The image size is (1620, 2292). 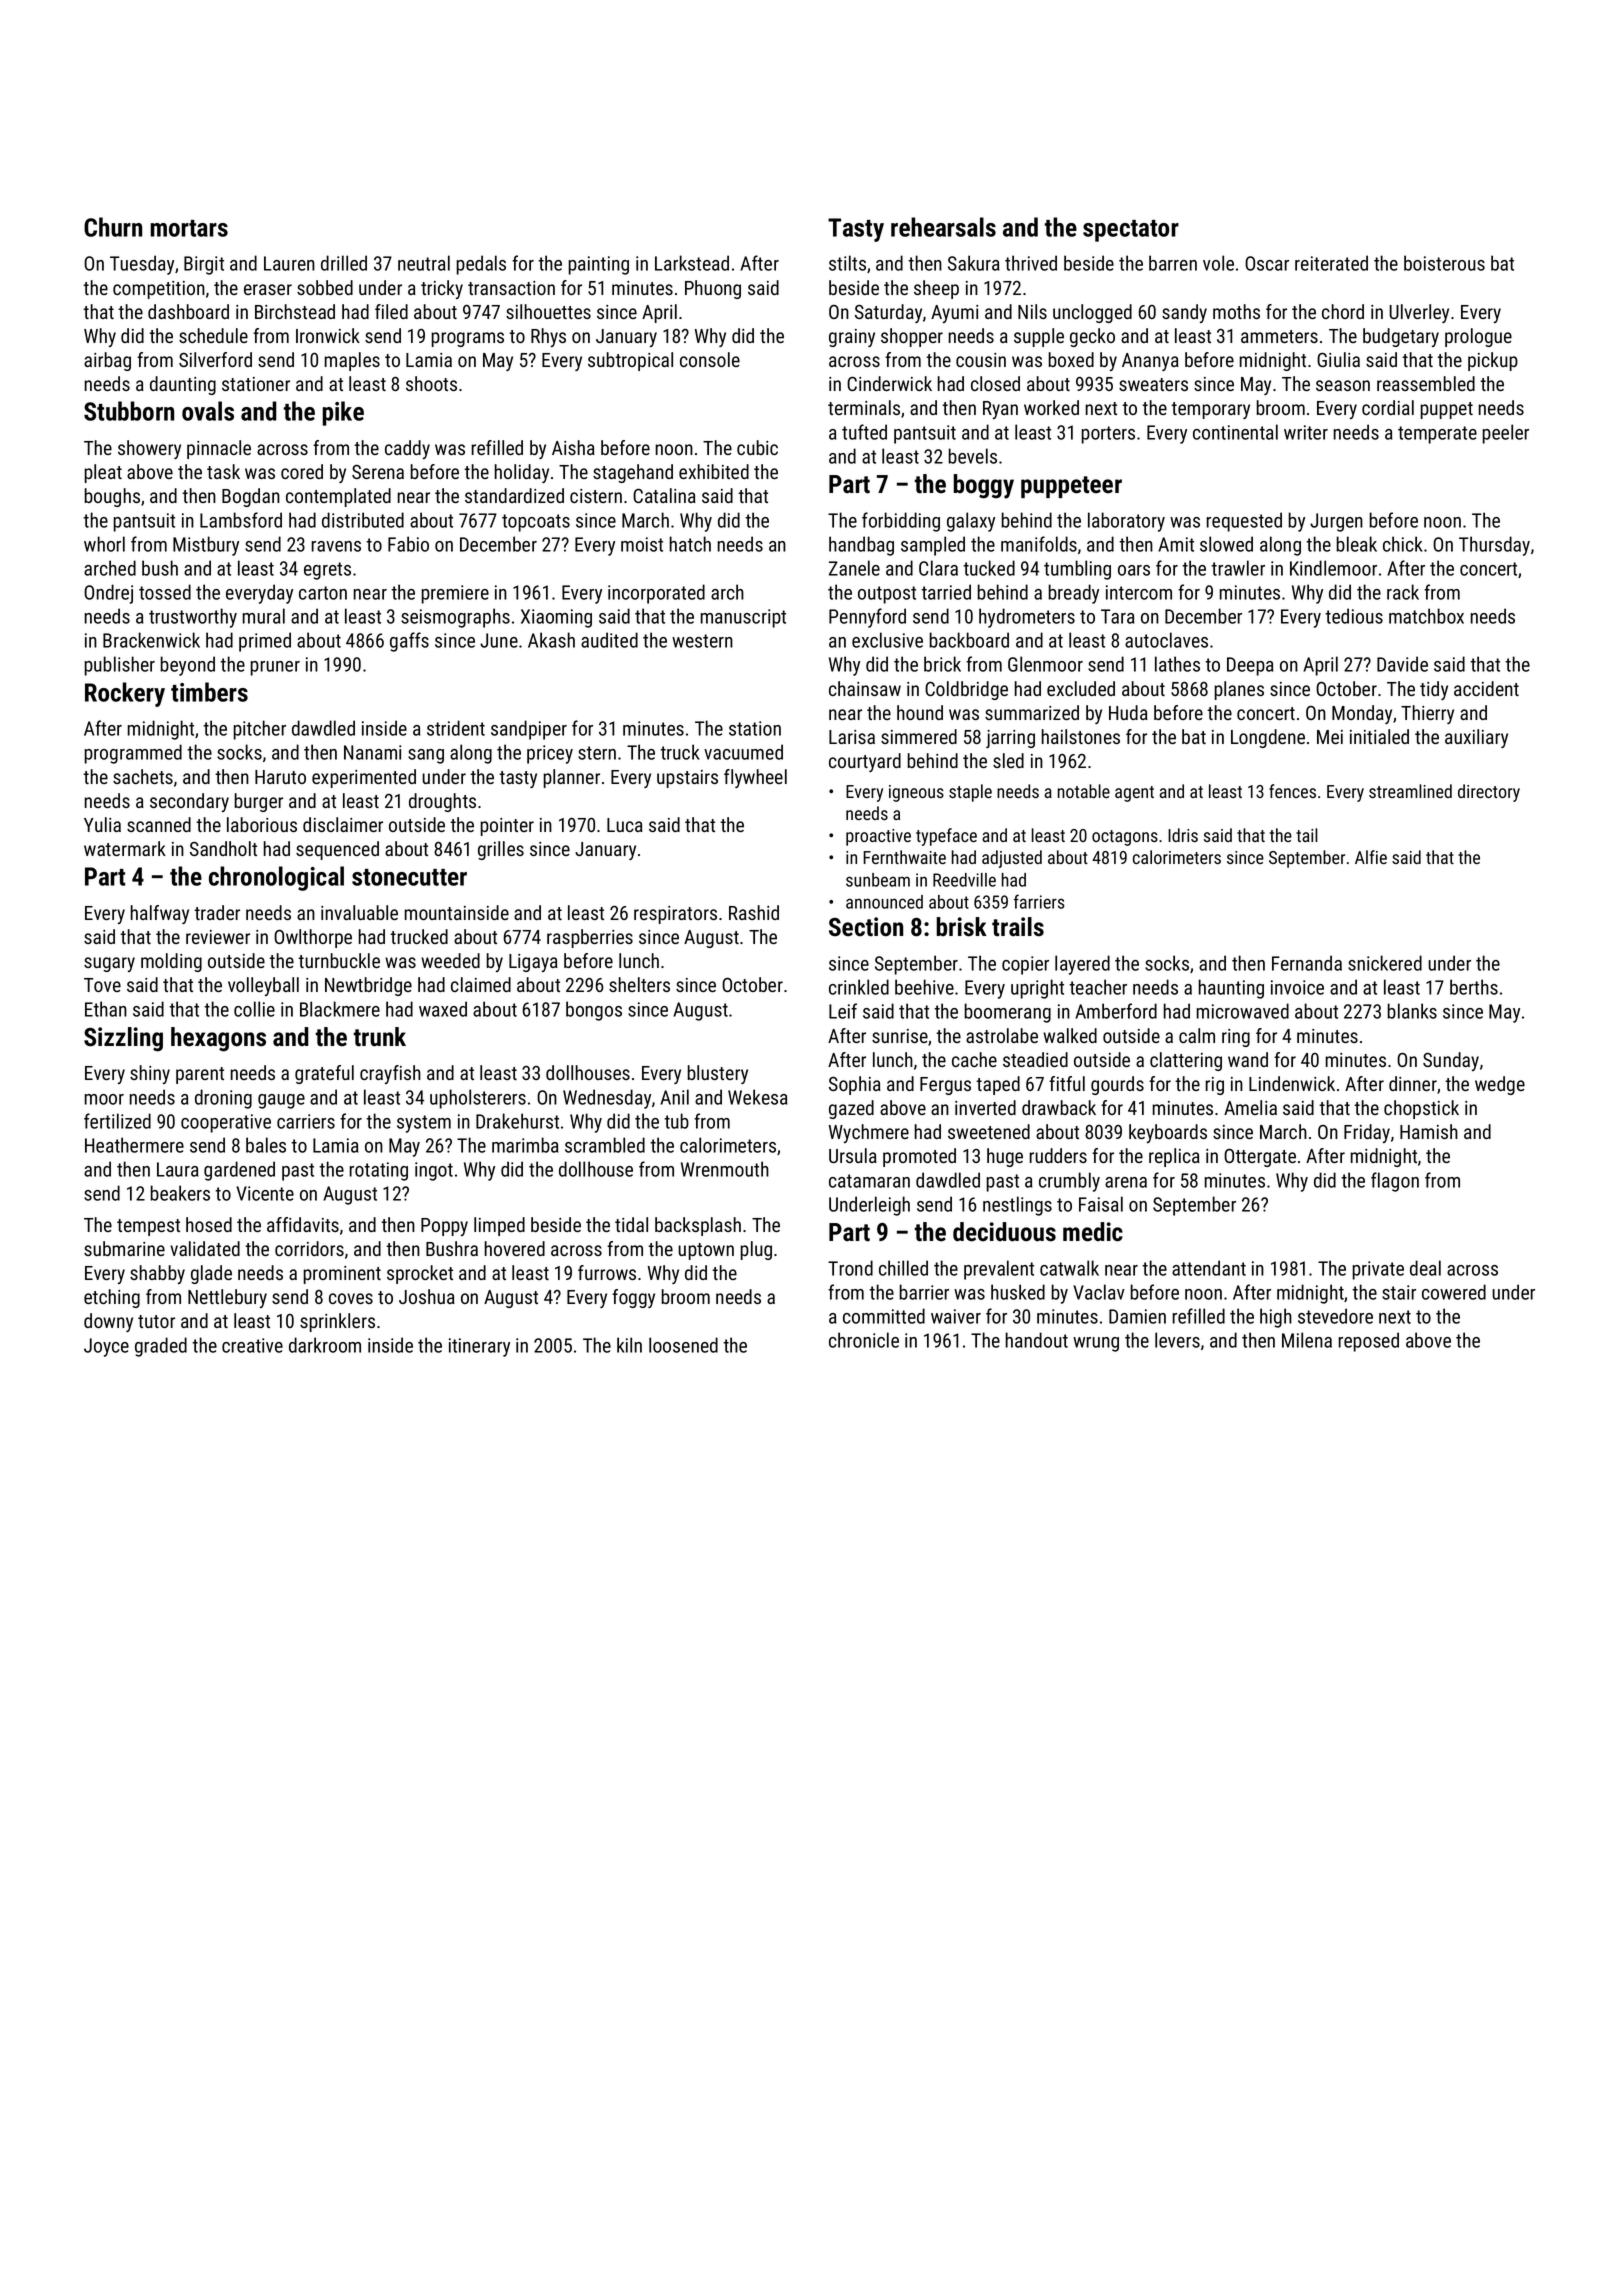 What do you see at coordinates (156, 1321) in the screenshot?
I see `tutor` at bounding box center [156, 1321].
